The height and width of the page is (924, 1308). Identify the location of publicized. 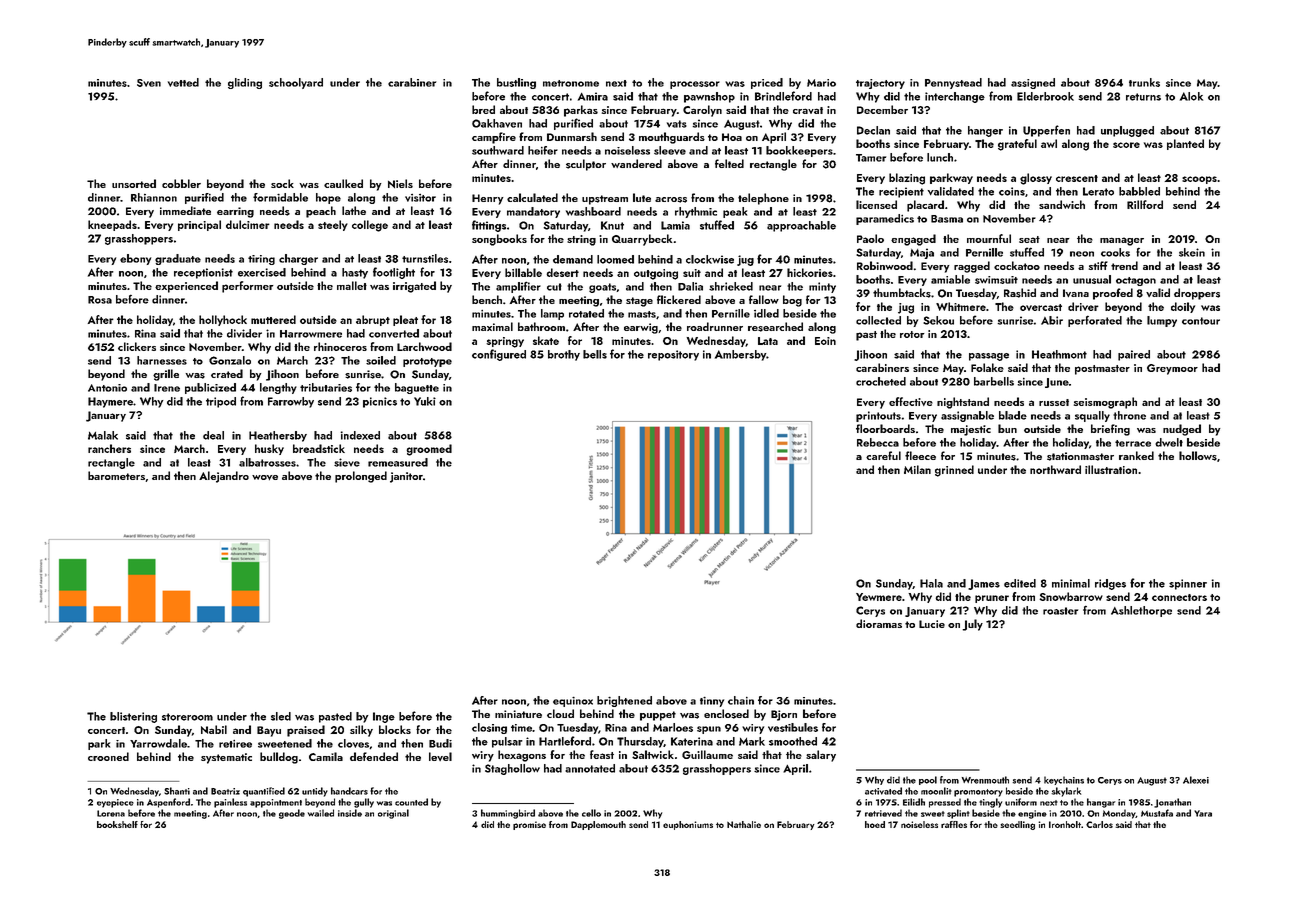
(210, 388).
